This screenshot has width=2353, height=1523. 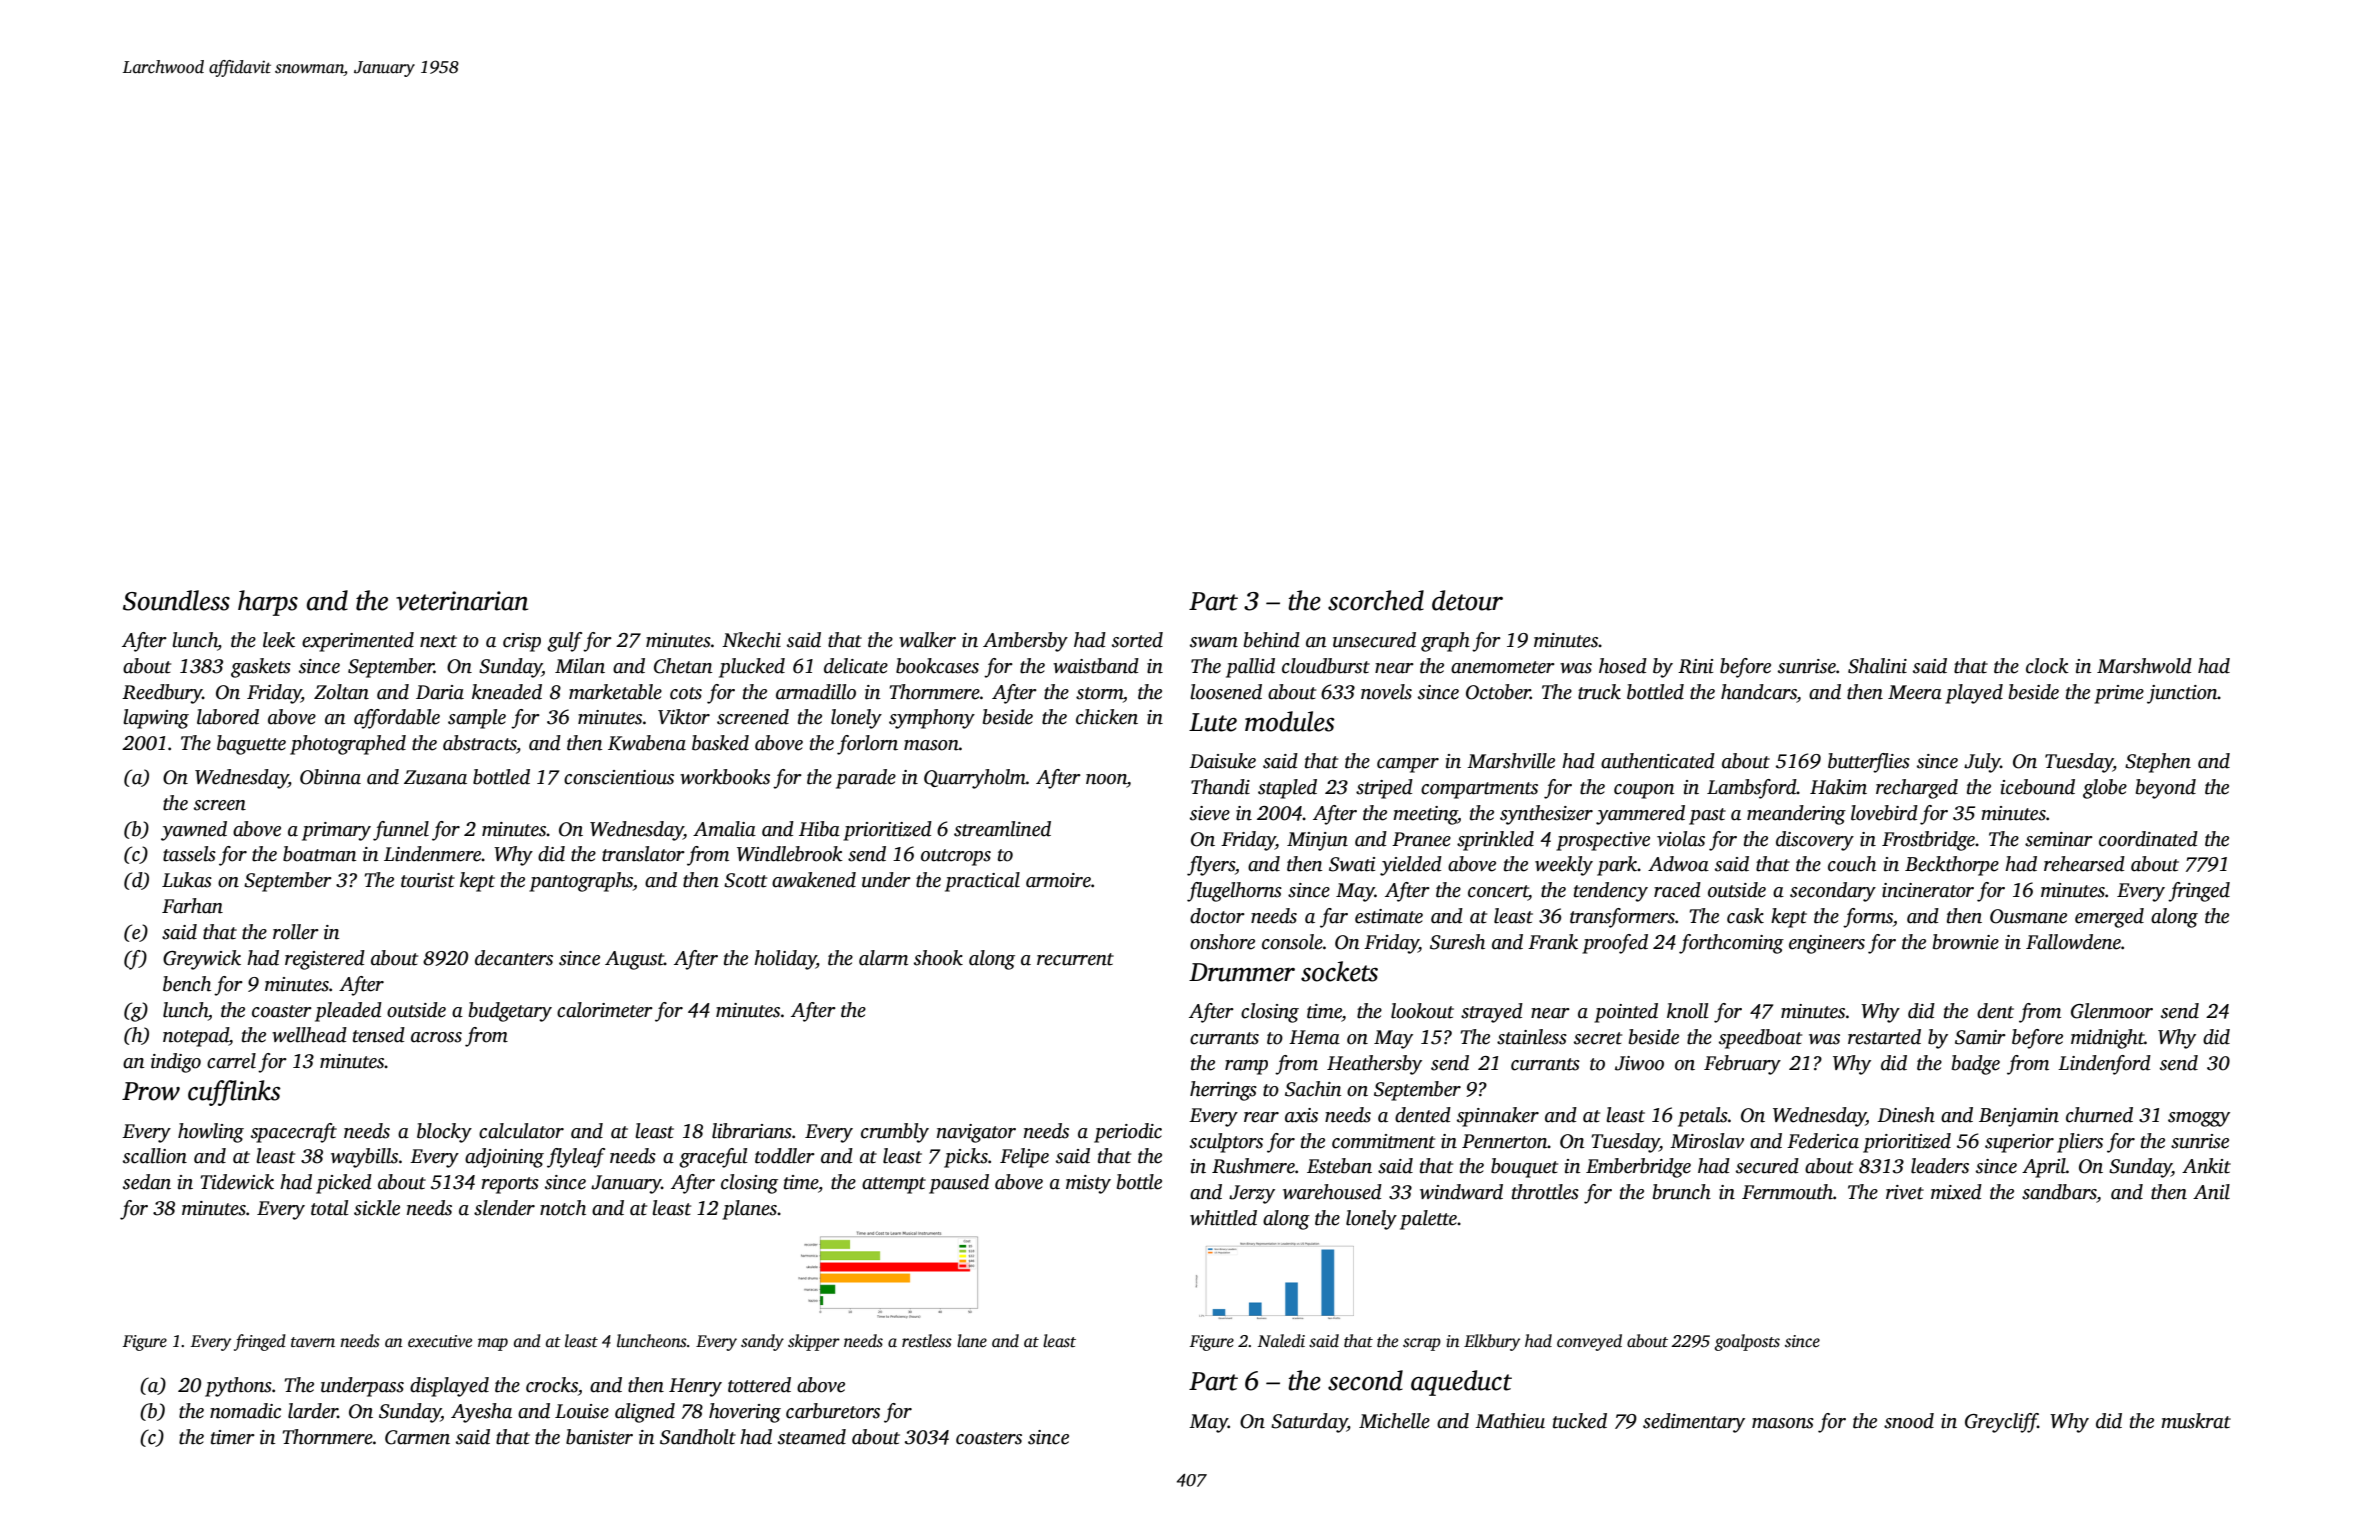 What do you see at coordinates (296, 932) in the screenshot?
I see `roller` at bounding box center [296, 932].
